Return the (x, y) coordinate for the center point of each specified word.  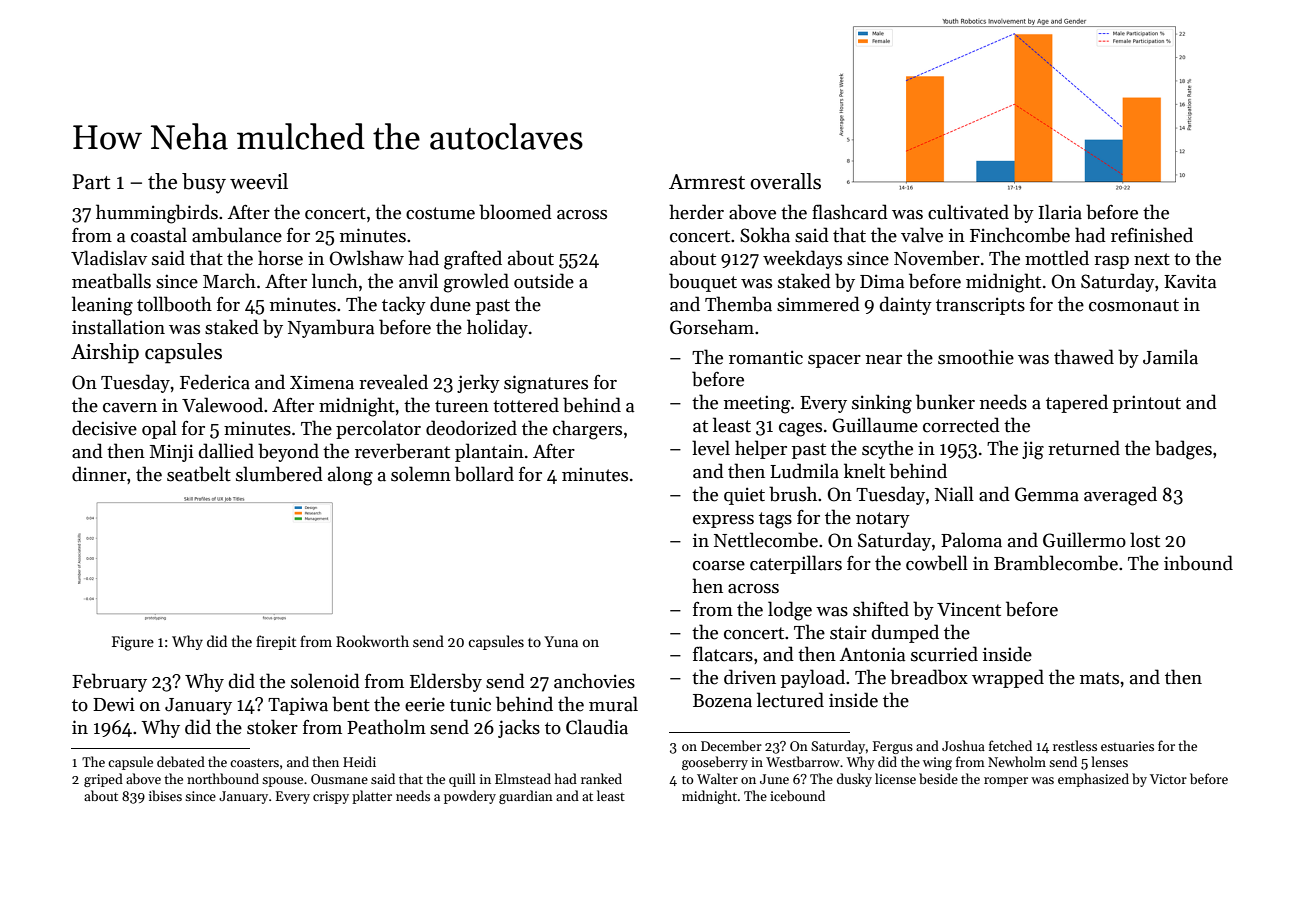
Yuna (561, 641)
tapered (1077, 403)
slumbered (279, 474)
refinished (1152, 235)
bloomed (515, 212)
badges (1183, 450)
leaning (102, 306)
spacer (834, 361)
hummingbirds (157, 214)
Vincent (969, 609)
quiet (744, 496)
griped (103, 780)
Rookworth (372, 641)
